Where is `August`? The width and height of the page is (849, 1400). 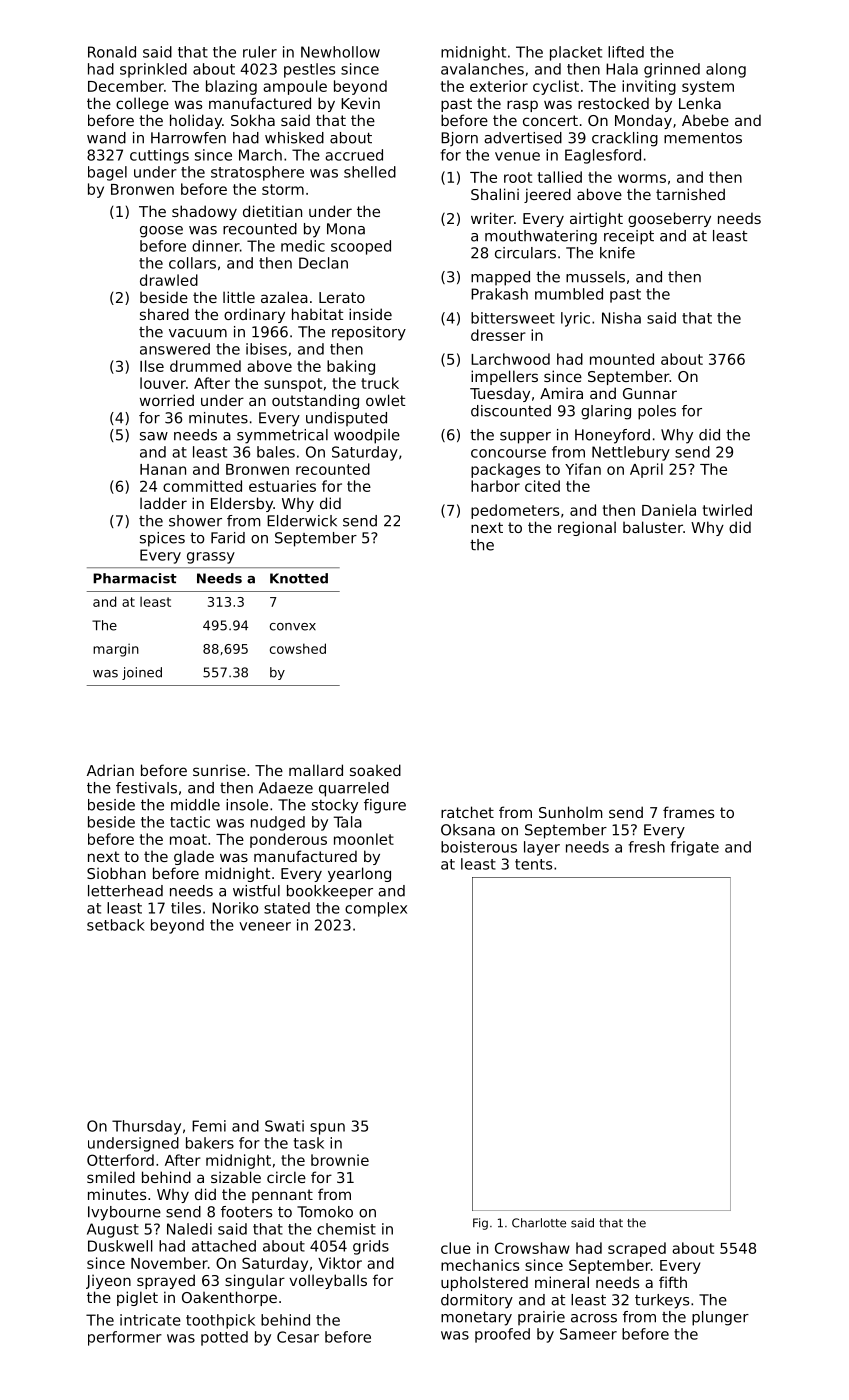 August is located at coordinates (113, 1230).
